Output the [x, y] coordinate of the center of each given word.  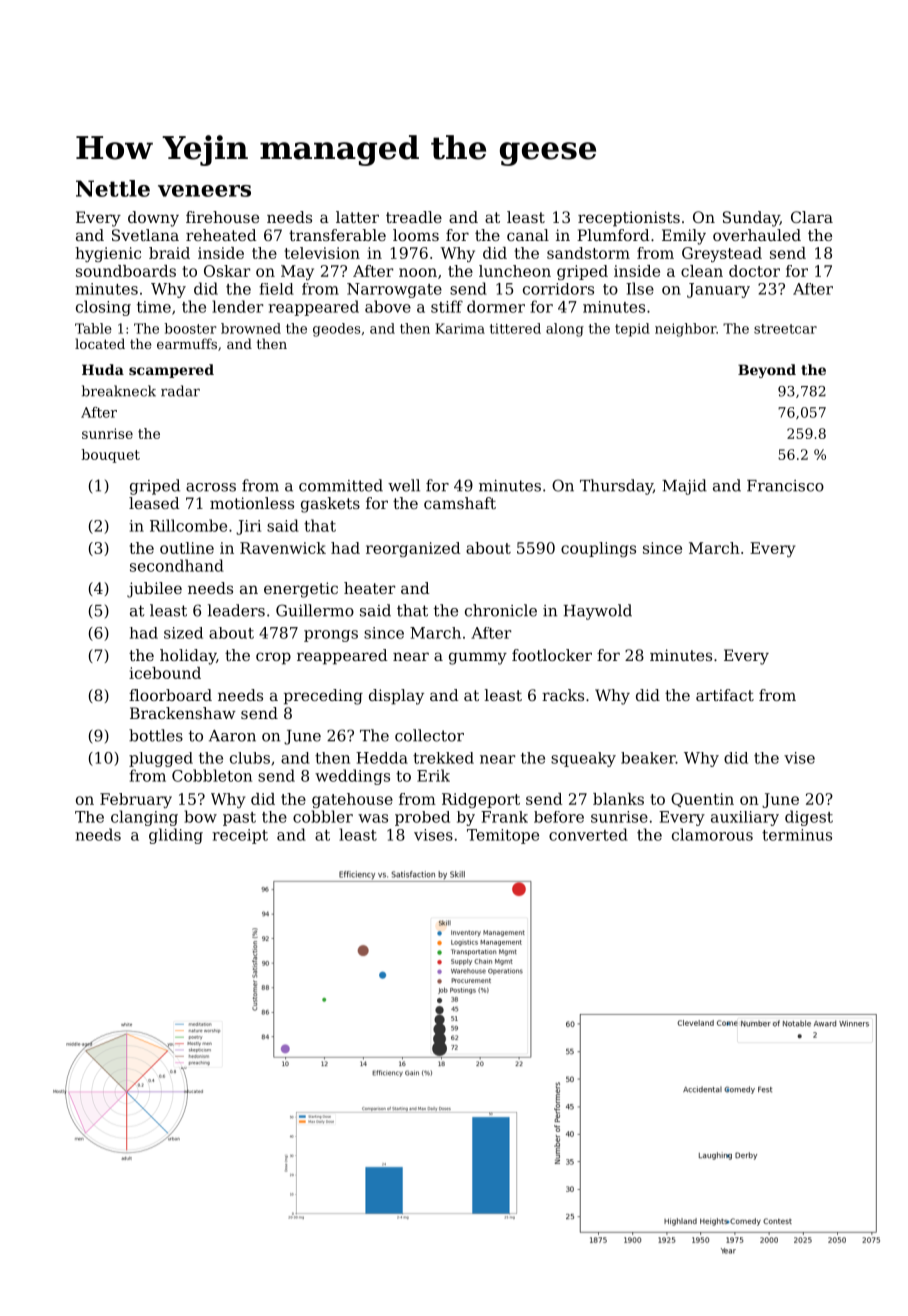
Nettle [113, 188]
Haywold [597, 612]
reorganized [413, 549]
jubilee [154, 590]
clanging [144, 818]
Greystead [722, 254]
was [373, 818]
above [388, 306]
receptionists [629, 219]
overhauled [757, 235]
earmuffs [187, 343]
